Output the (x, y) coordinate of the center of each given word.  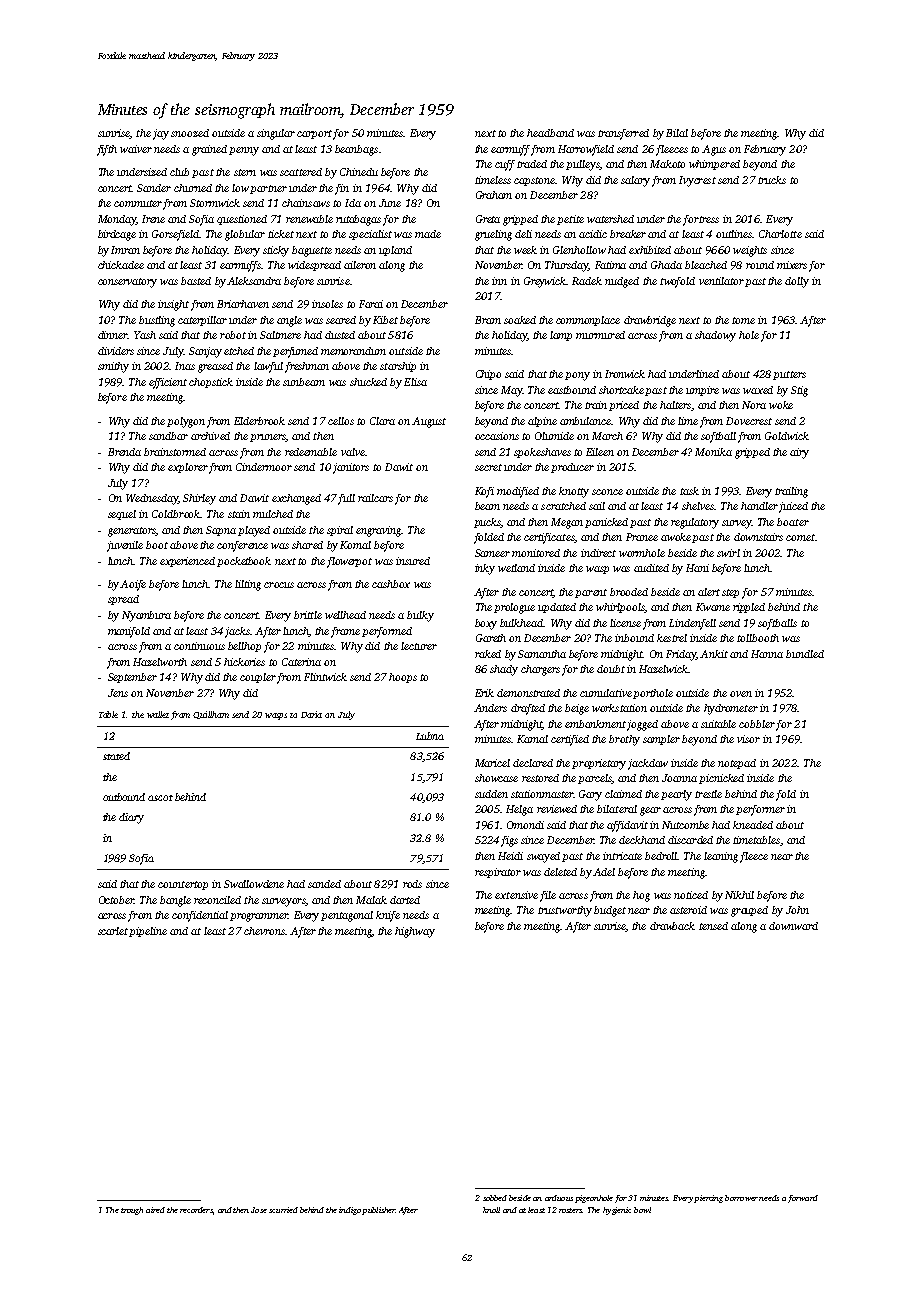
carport (314, 134)
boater (793, 522)
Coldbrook (176, 514)
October (116, 900)
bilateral (617, 809)
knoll (491, 1210)
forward (803, 1199)
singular (276, 134)
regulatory (695, 523)
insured (413, 561)
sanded (324, 884)
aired (155, 1210)
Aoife (133, 585)
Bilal (677, 133)
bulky (420, 616)
